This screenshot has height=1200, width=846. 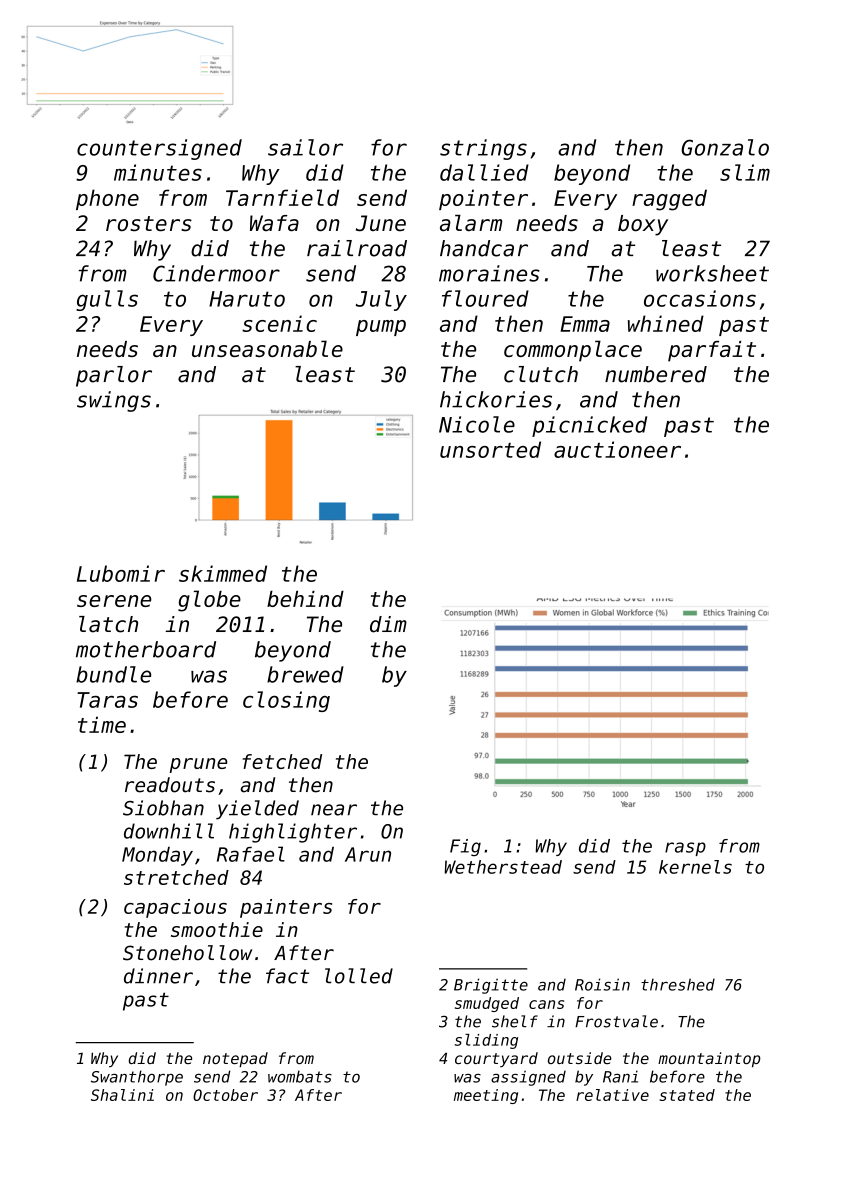 What do you see at coordinates (486, 1096) in the screenshot?
I see `meeting` at bounding box center [486, 1096].
